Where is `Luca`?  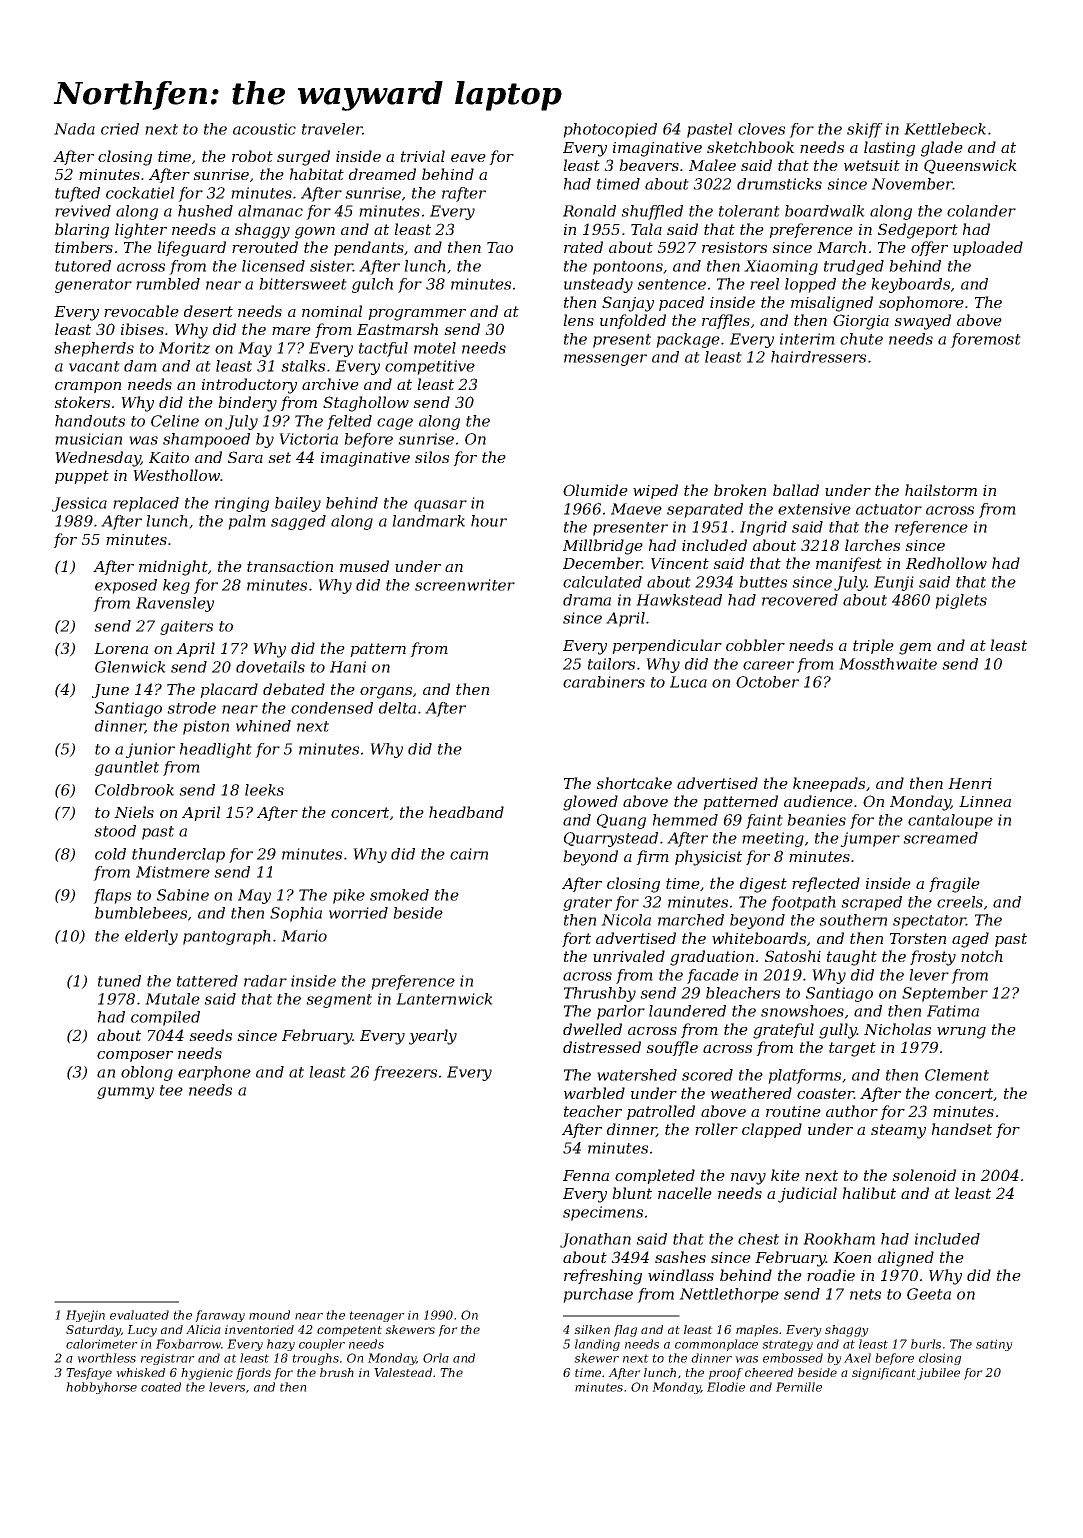 Luca is located at coordinates (688, 682).
